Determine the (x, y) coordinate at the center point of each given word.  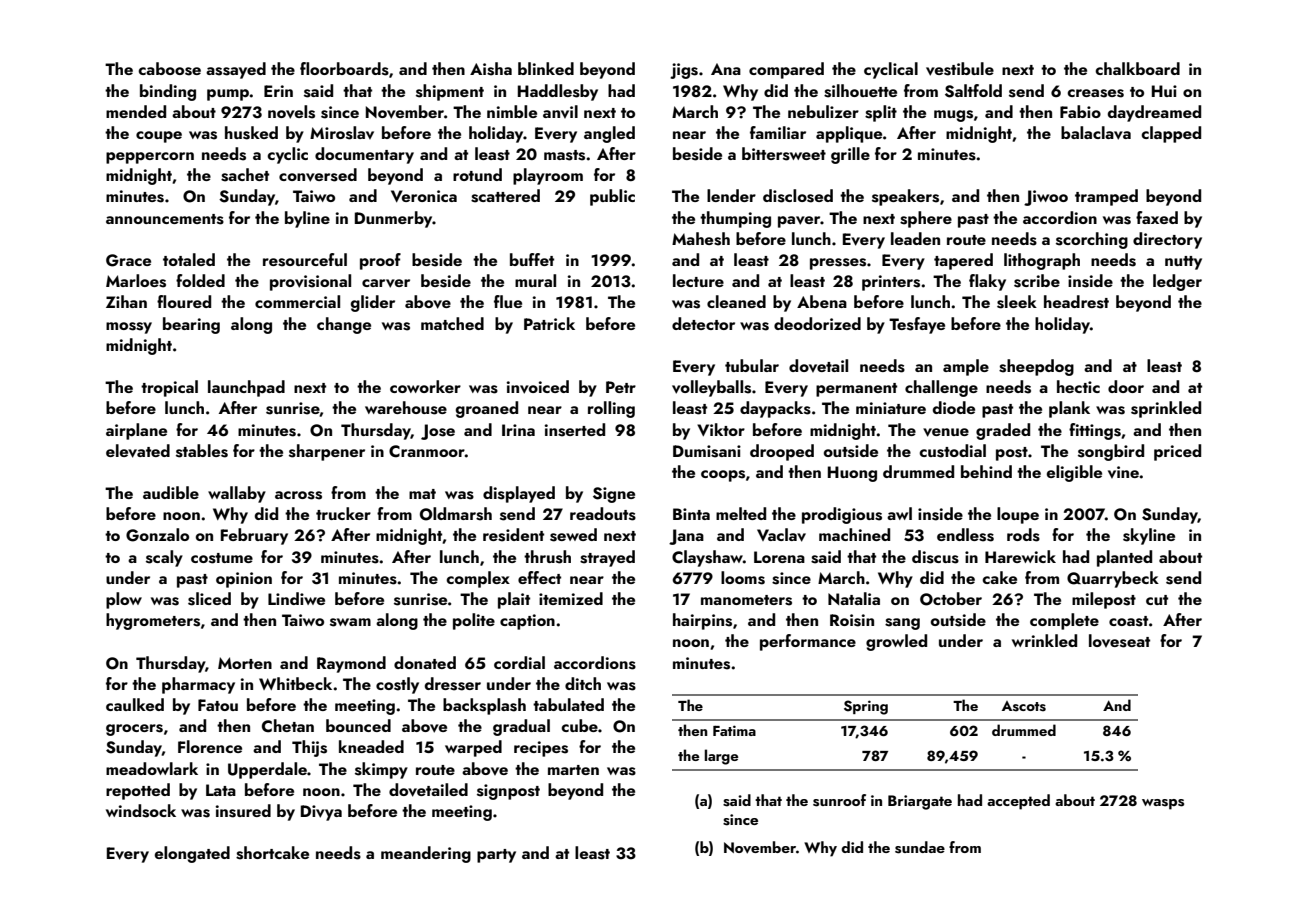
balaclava (1096, 133)
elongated (192, 854)
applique (849, 134)
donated (425, 662)
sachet (245, 175)
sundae (920, 847)
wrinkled (1044, 640)
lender (731, 195)
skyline (1149, 536)
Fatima (734, 730)
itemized (571, 598)
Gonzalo (157, 535)
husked (251, 133)
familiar (778, 132)
